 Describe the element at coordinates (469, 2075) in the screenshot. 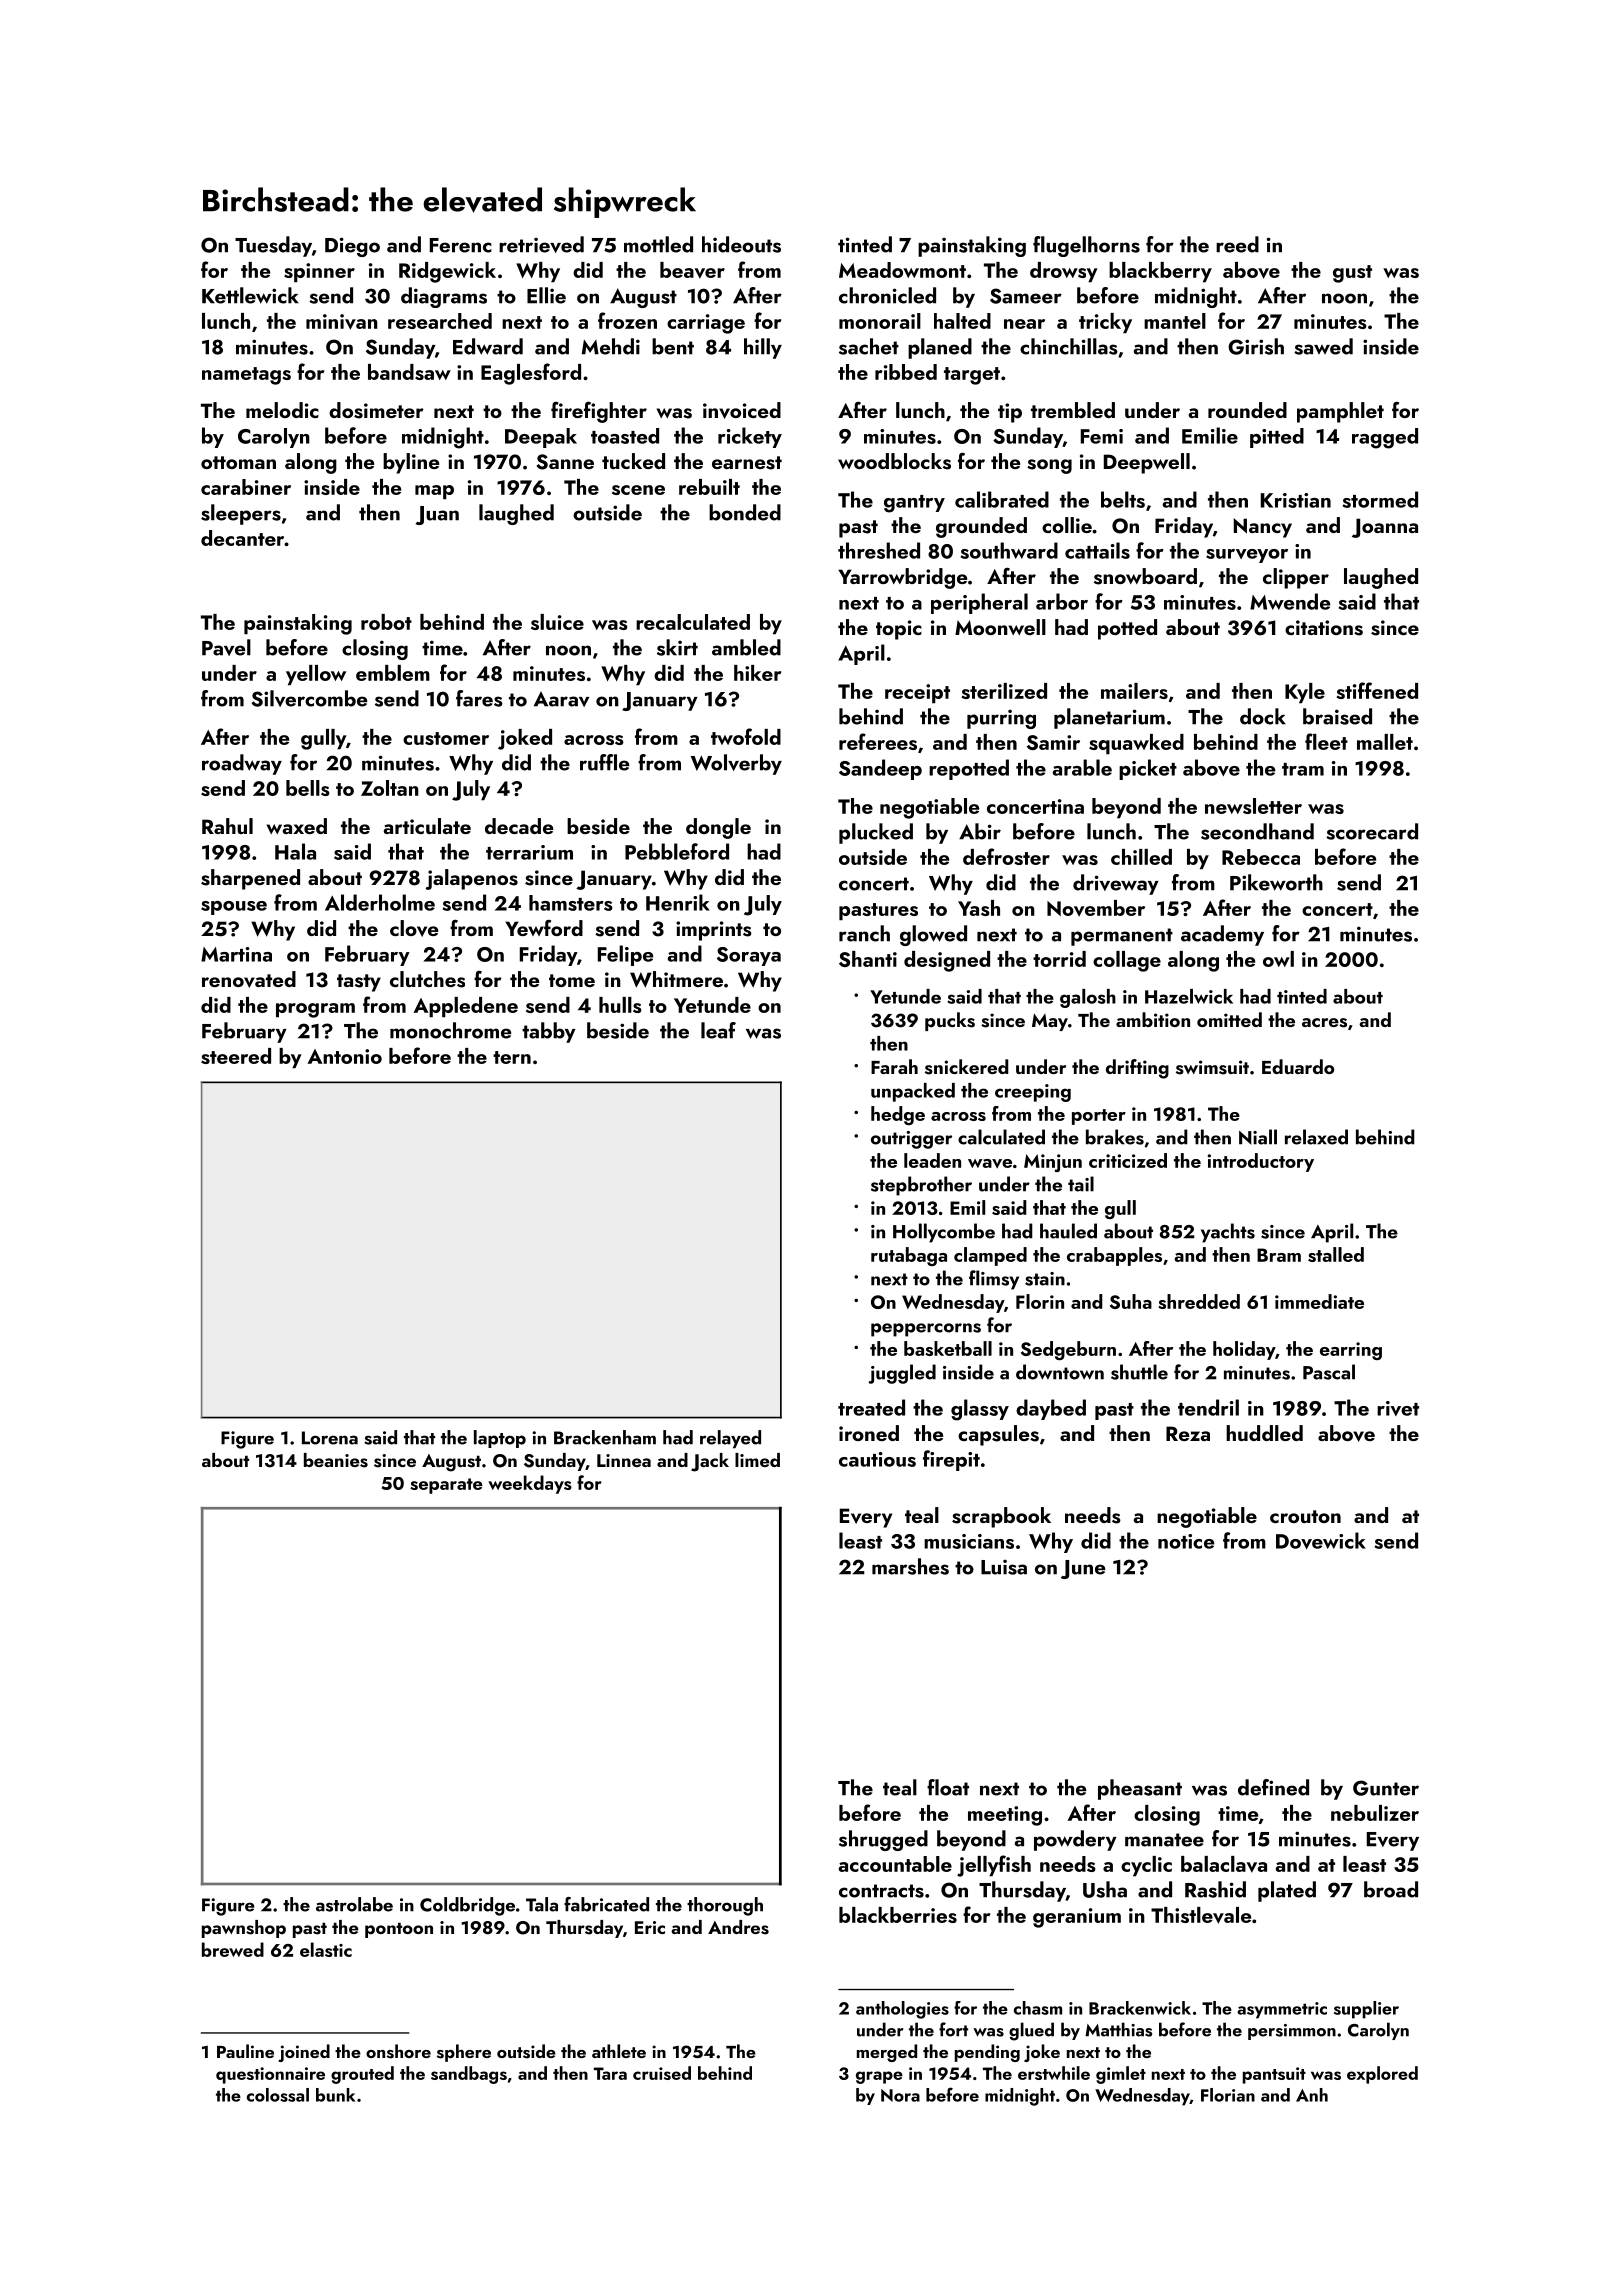

I see `sandbags` at that location.
